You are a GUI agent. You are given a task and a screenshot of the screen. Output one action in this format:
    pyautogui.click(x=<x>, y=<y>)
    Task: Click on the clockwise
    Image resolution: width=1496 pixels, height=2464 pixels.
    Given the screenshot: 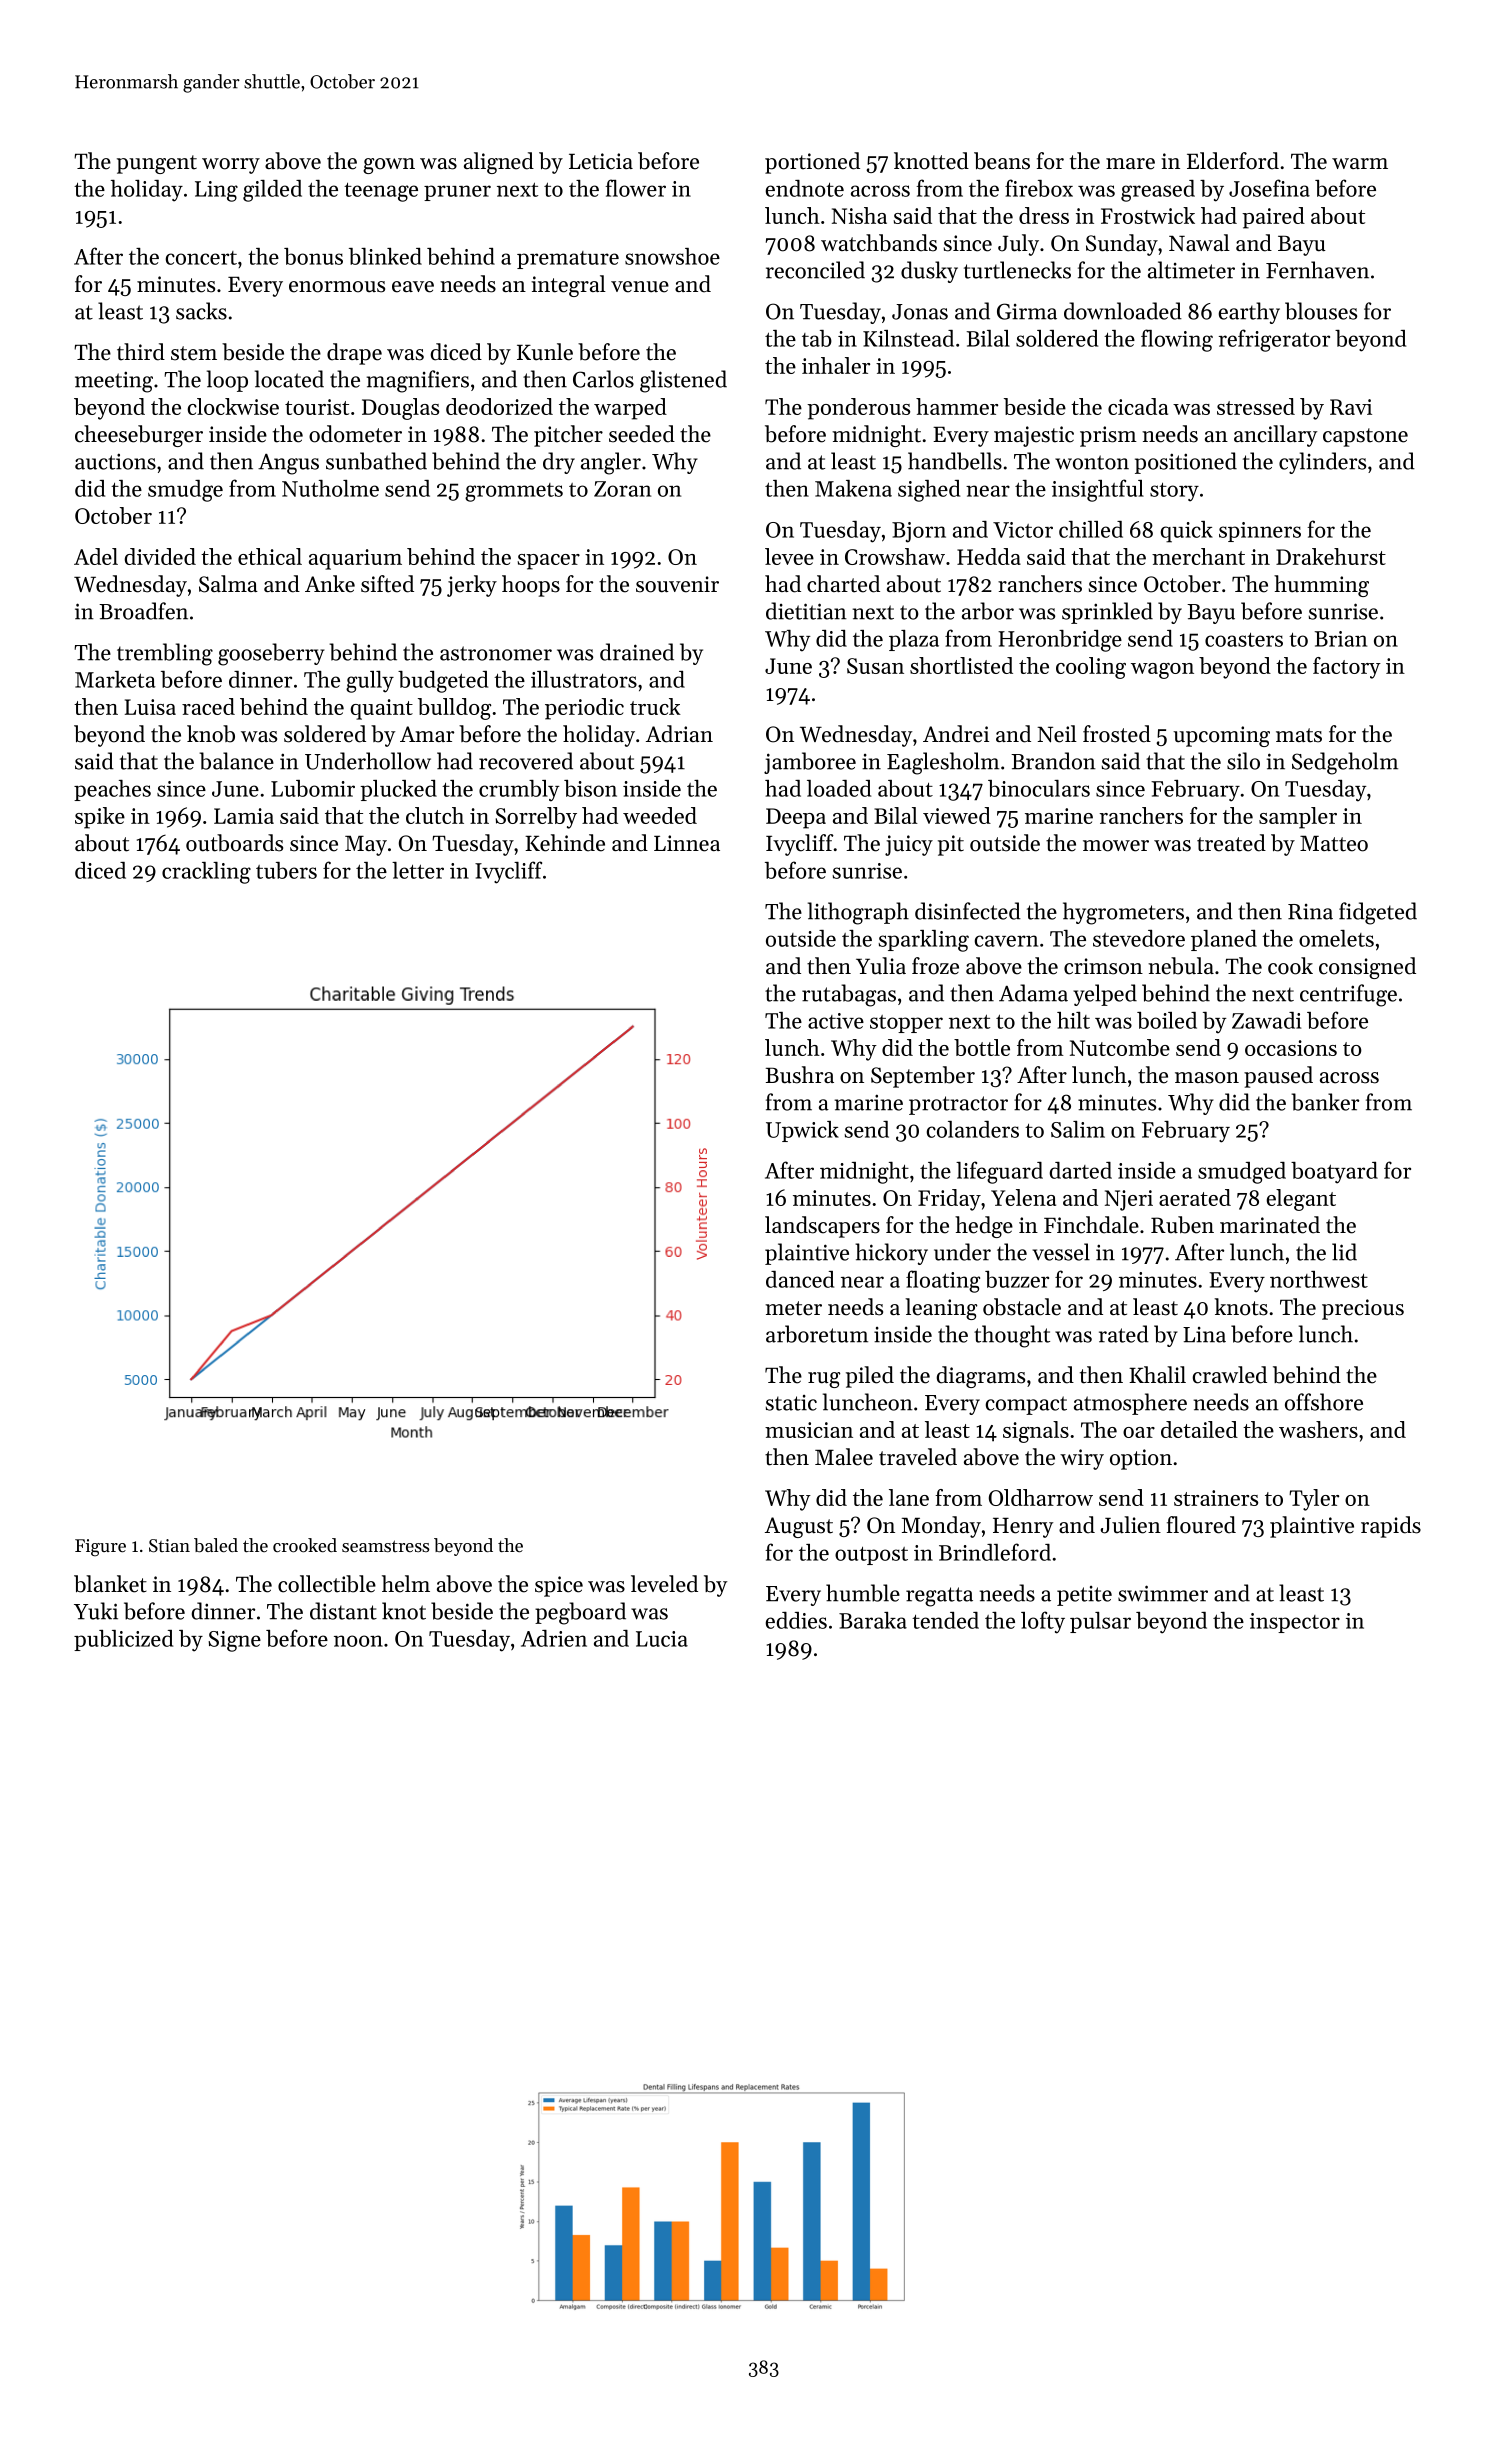 What is the action you would take?
    pyautogui.click(x=233, y=406)
